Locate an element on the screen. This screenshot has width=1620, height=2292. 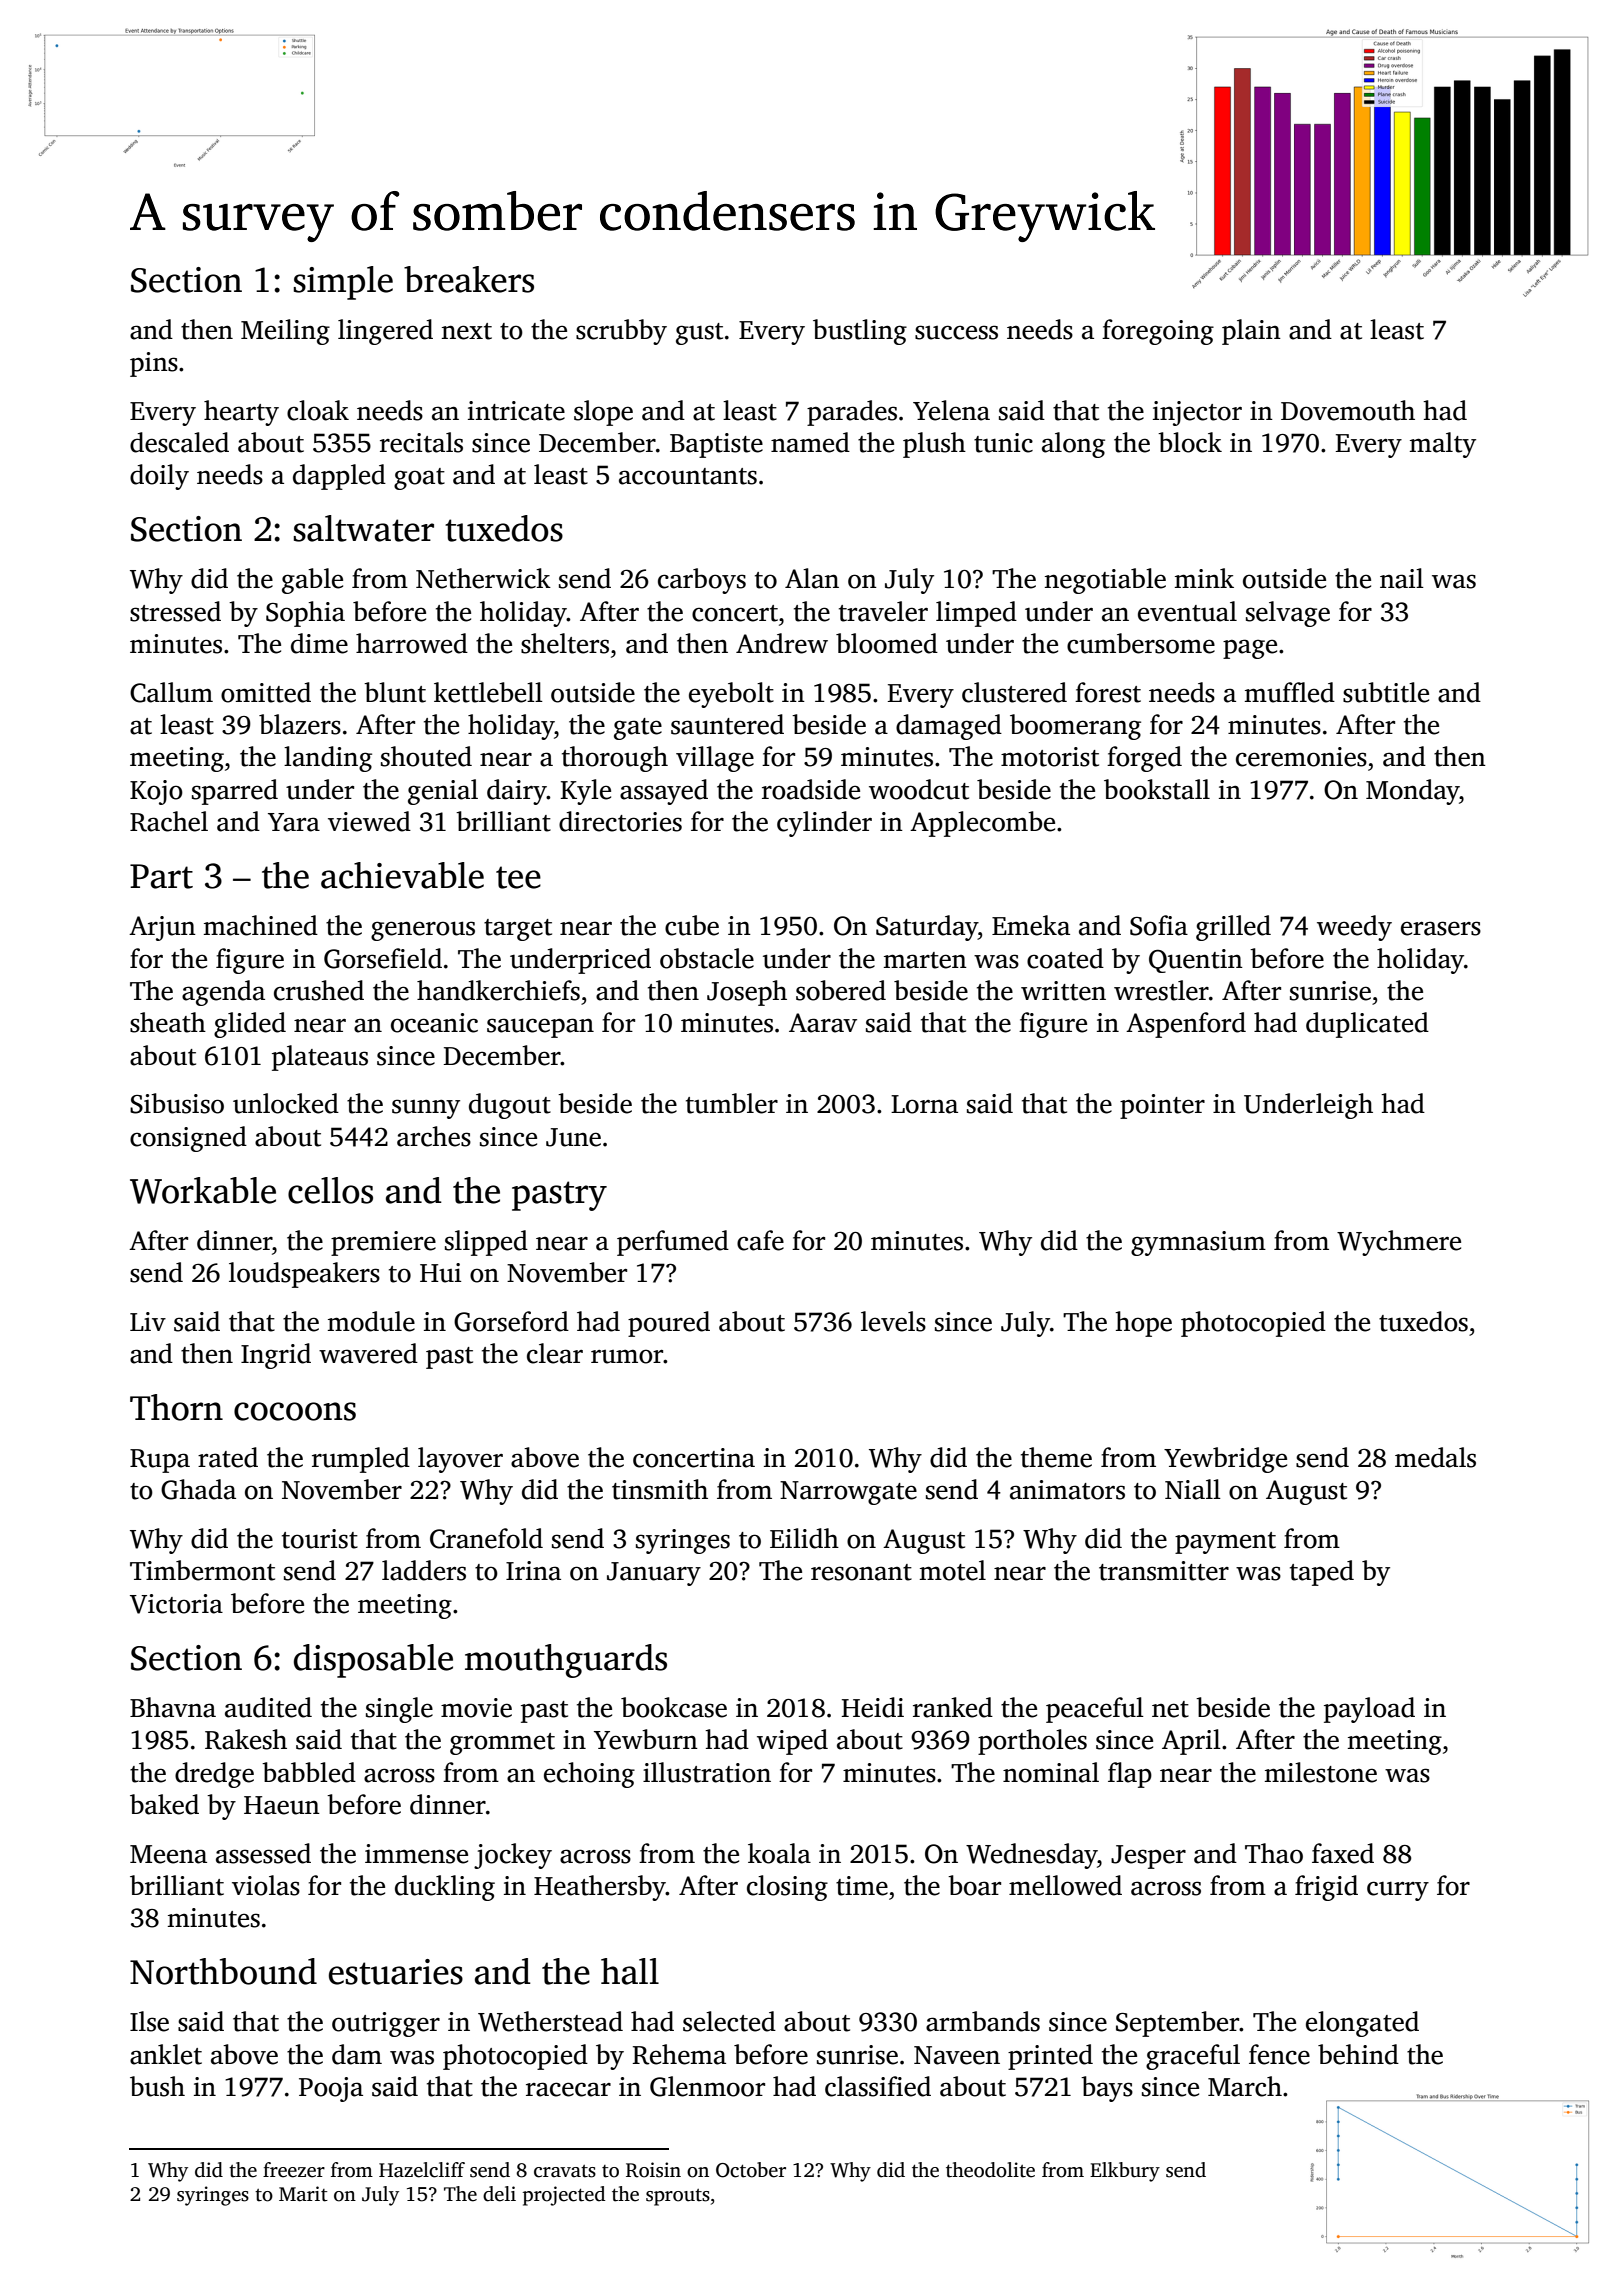
animators is located at coordinates (1067, 1490).
